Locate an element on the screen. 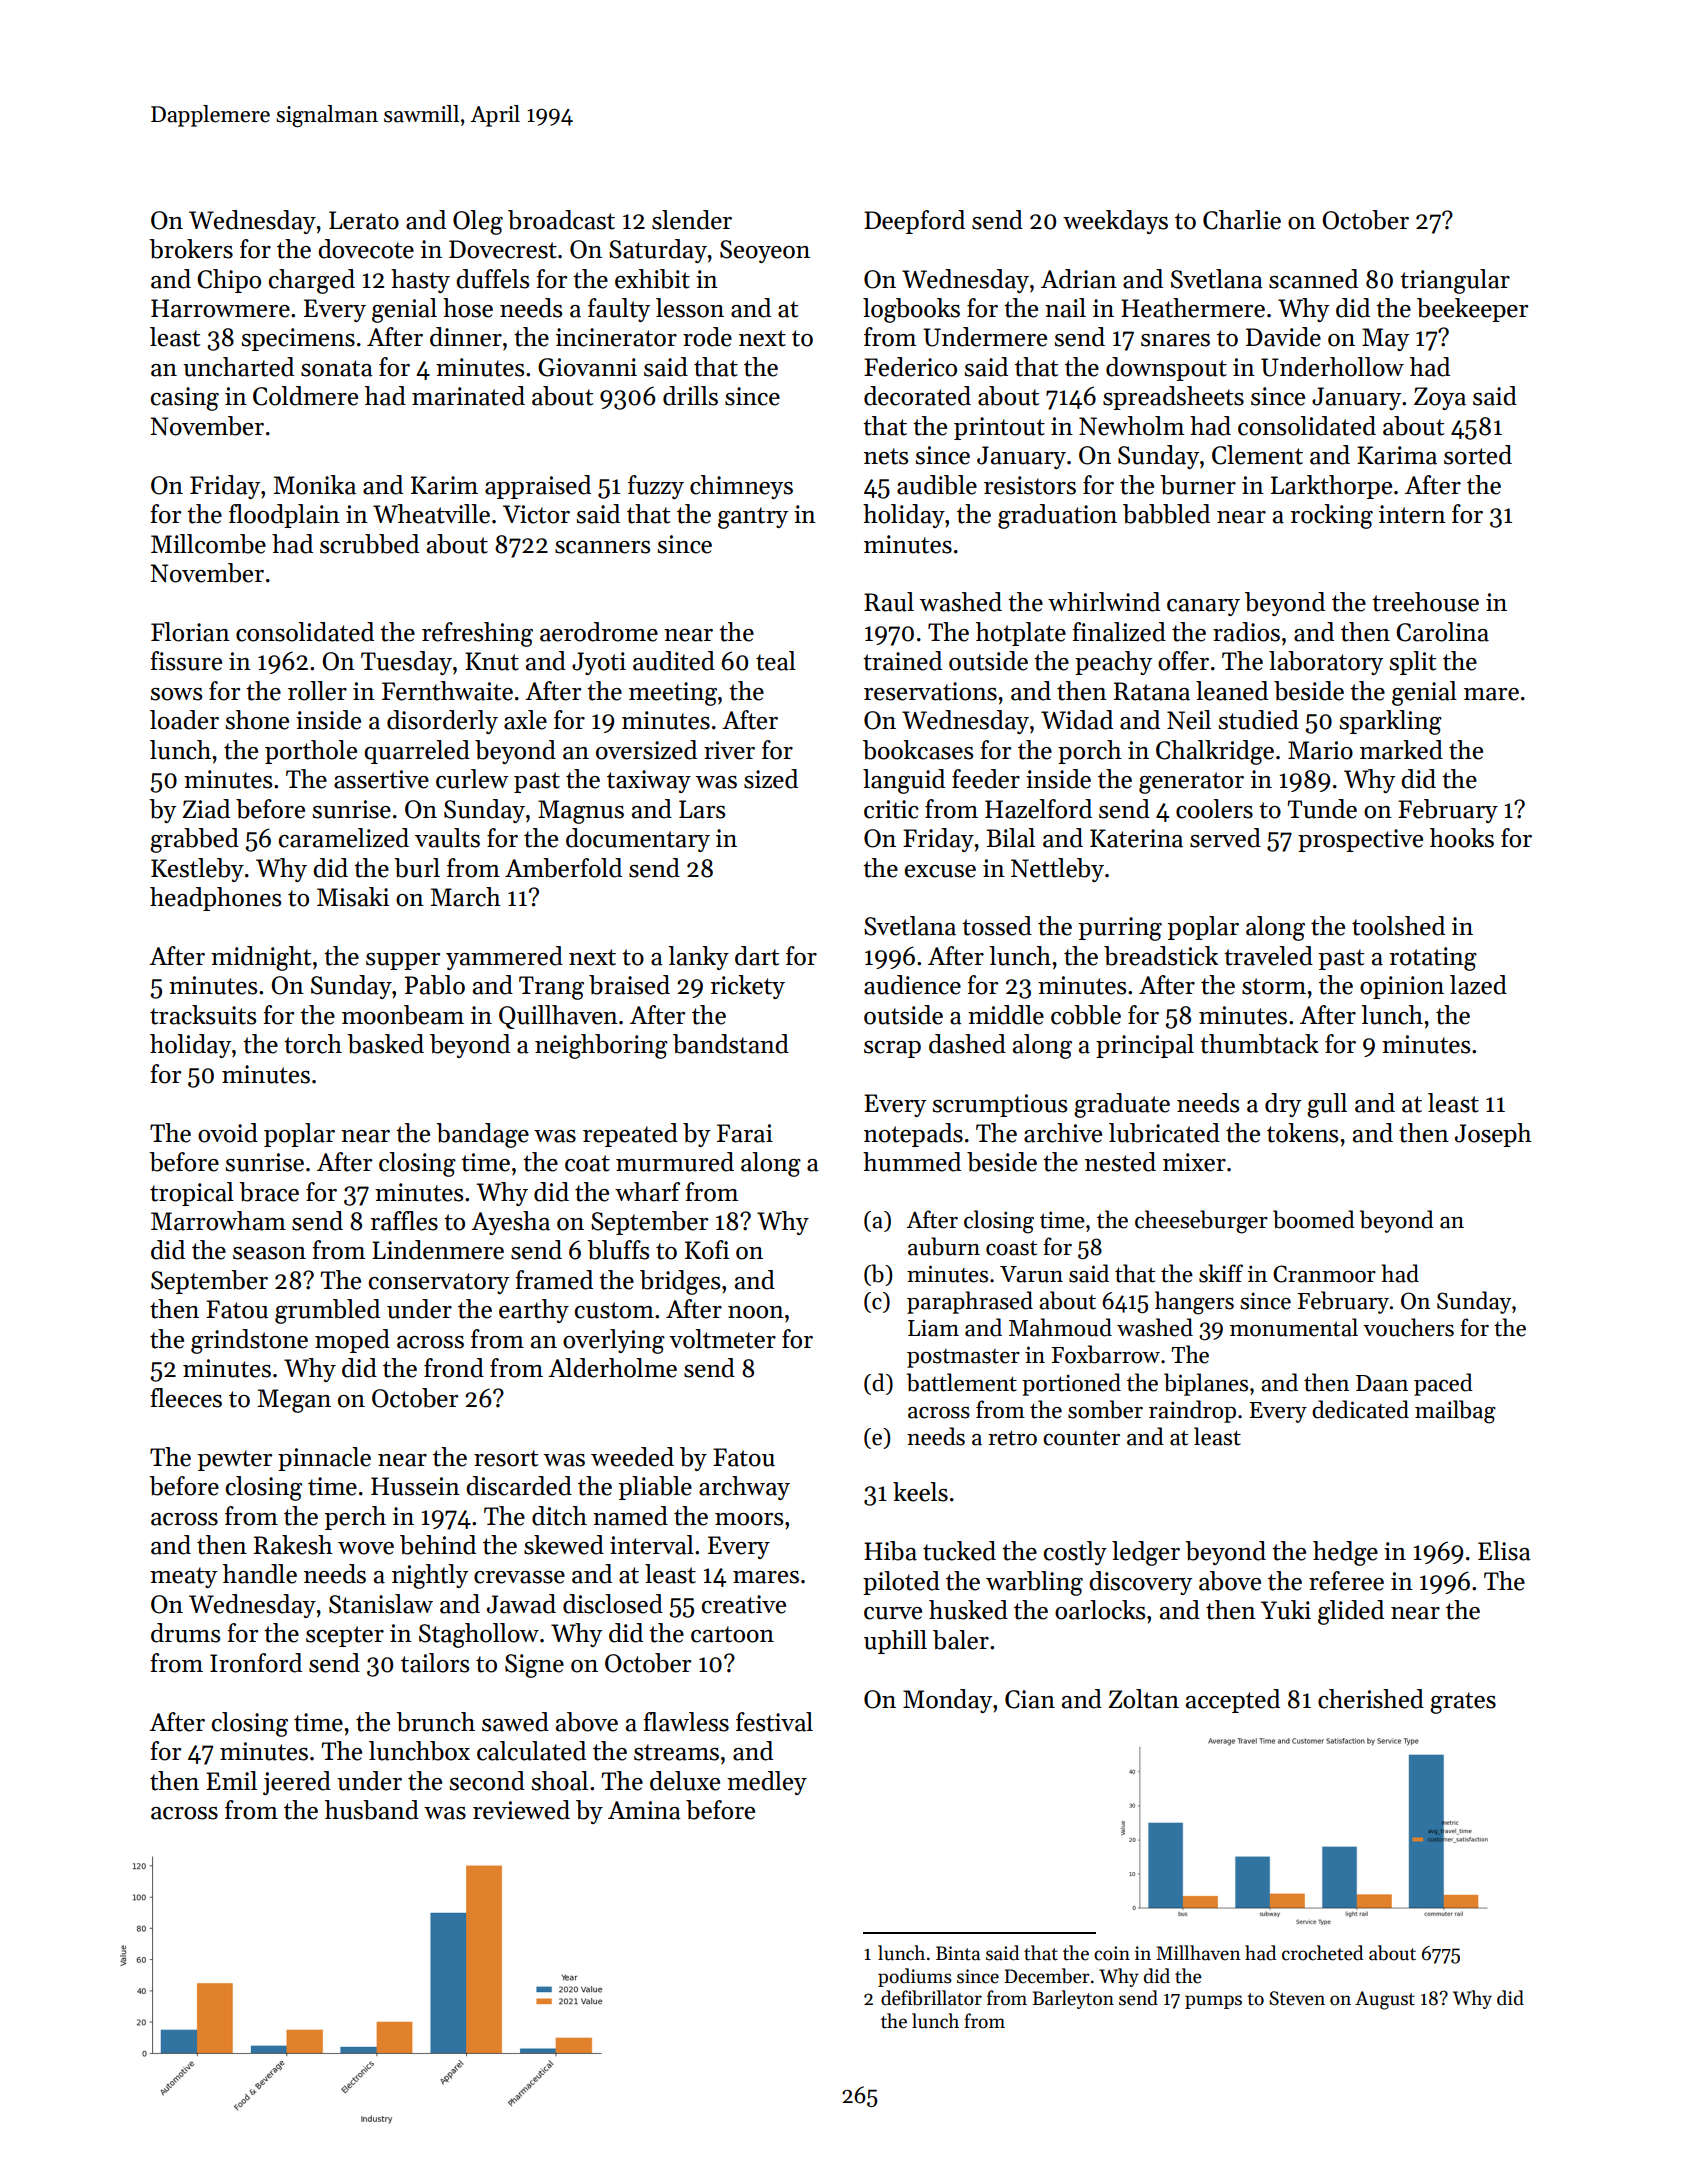  husband is located at coordinates (372, 1810).
